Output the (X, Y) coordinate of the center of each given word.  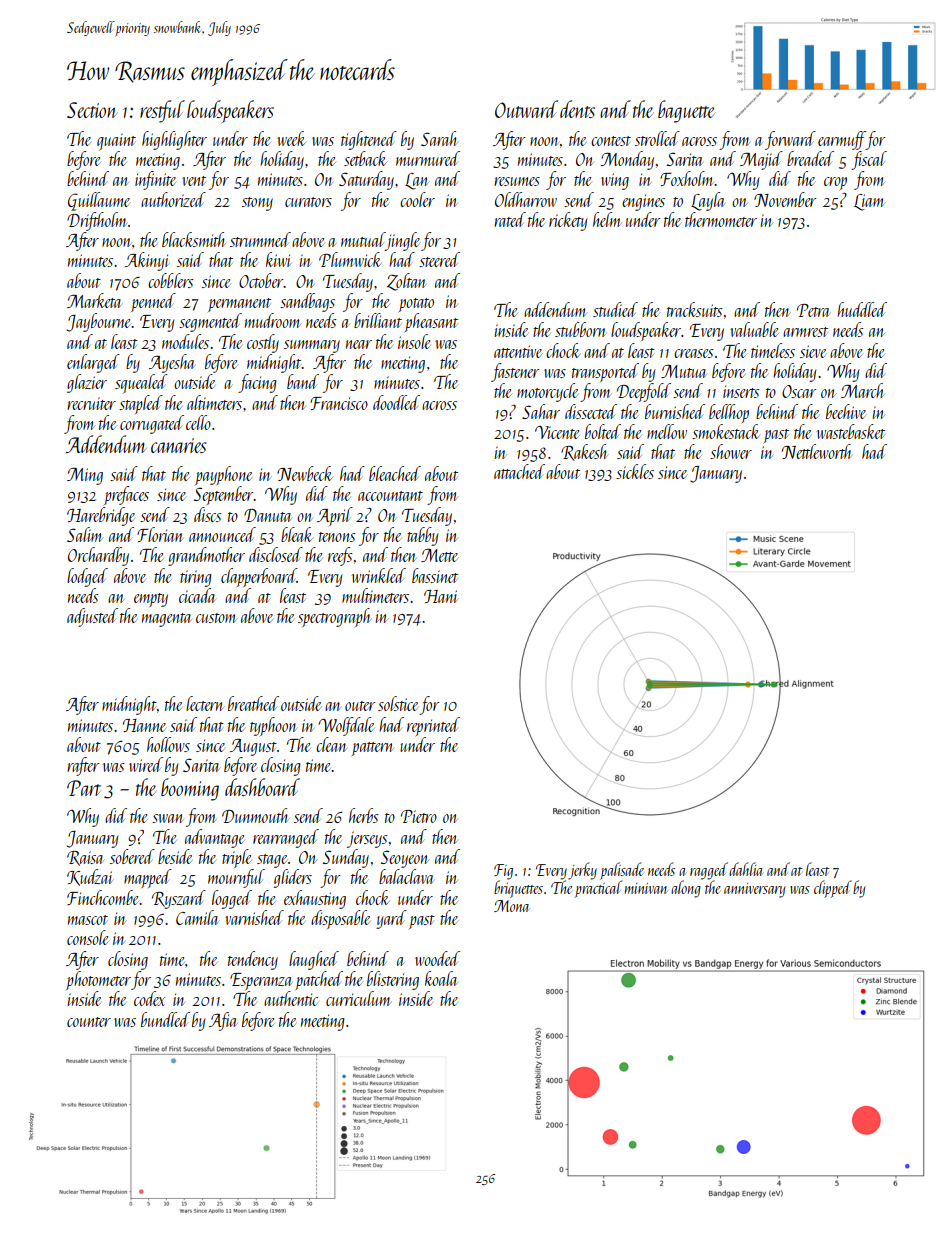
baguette (686, 111)
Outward (526, 109)
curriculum (358, 998)
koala (441, 978)
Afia (223, 1021)
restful (162, 111)
